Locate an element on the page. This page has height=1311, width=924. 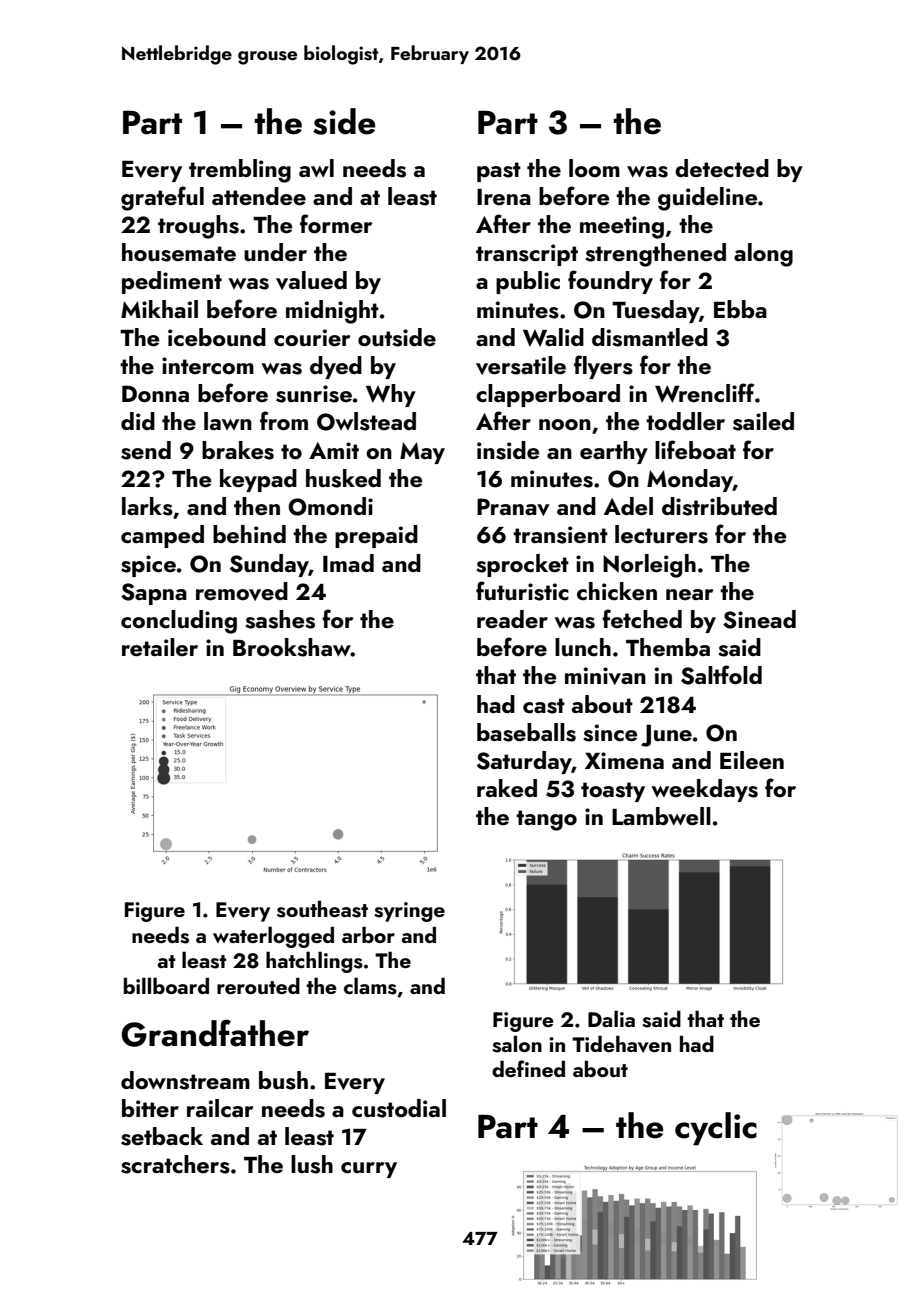
distributed is located at coordinates (719, 506).
